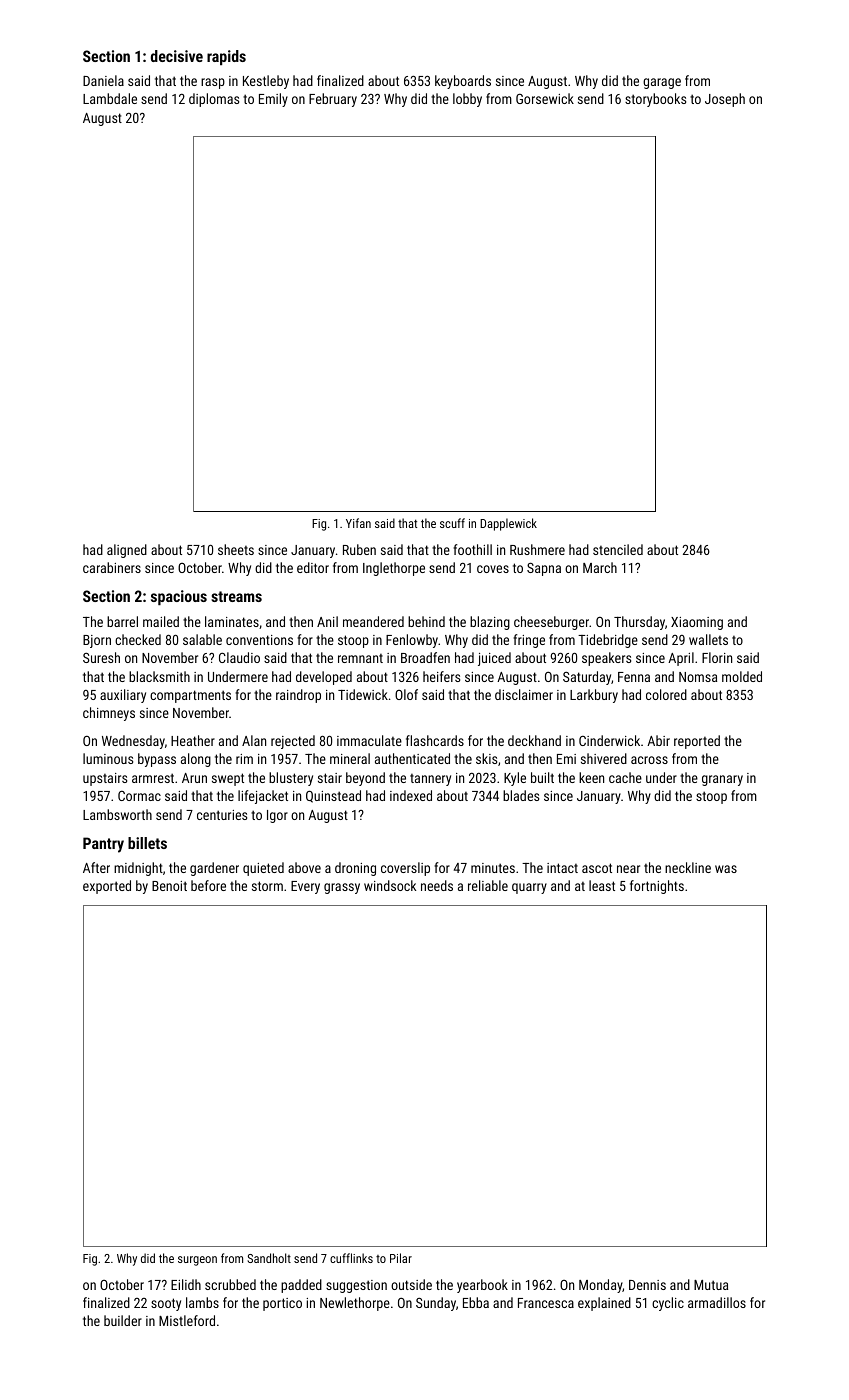 This screenshot has width=849, height=1400. I want to click on Yifan, so click(358, 523).
